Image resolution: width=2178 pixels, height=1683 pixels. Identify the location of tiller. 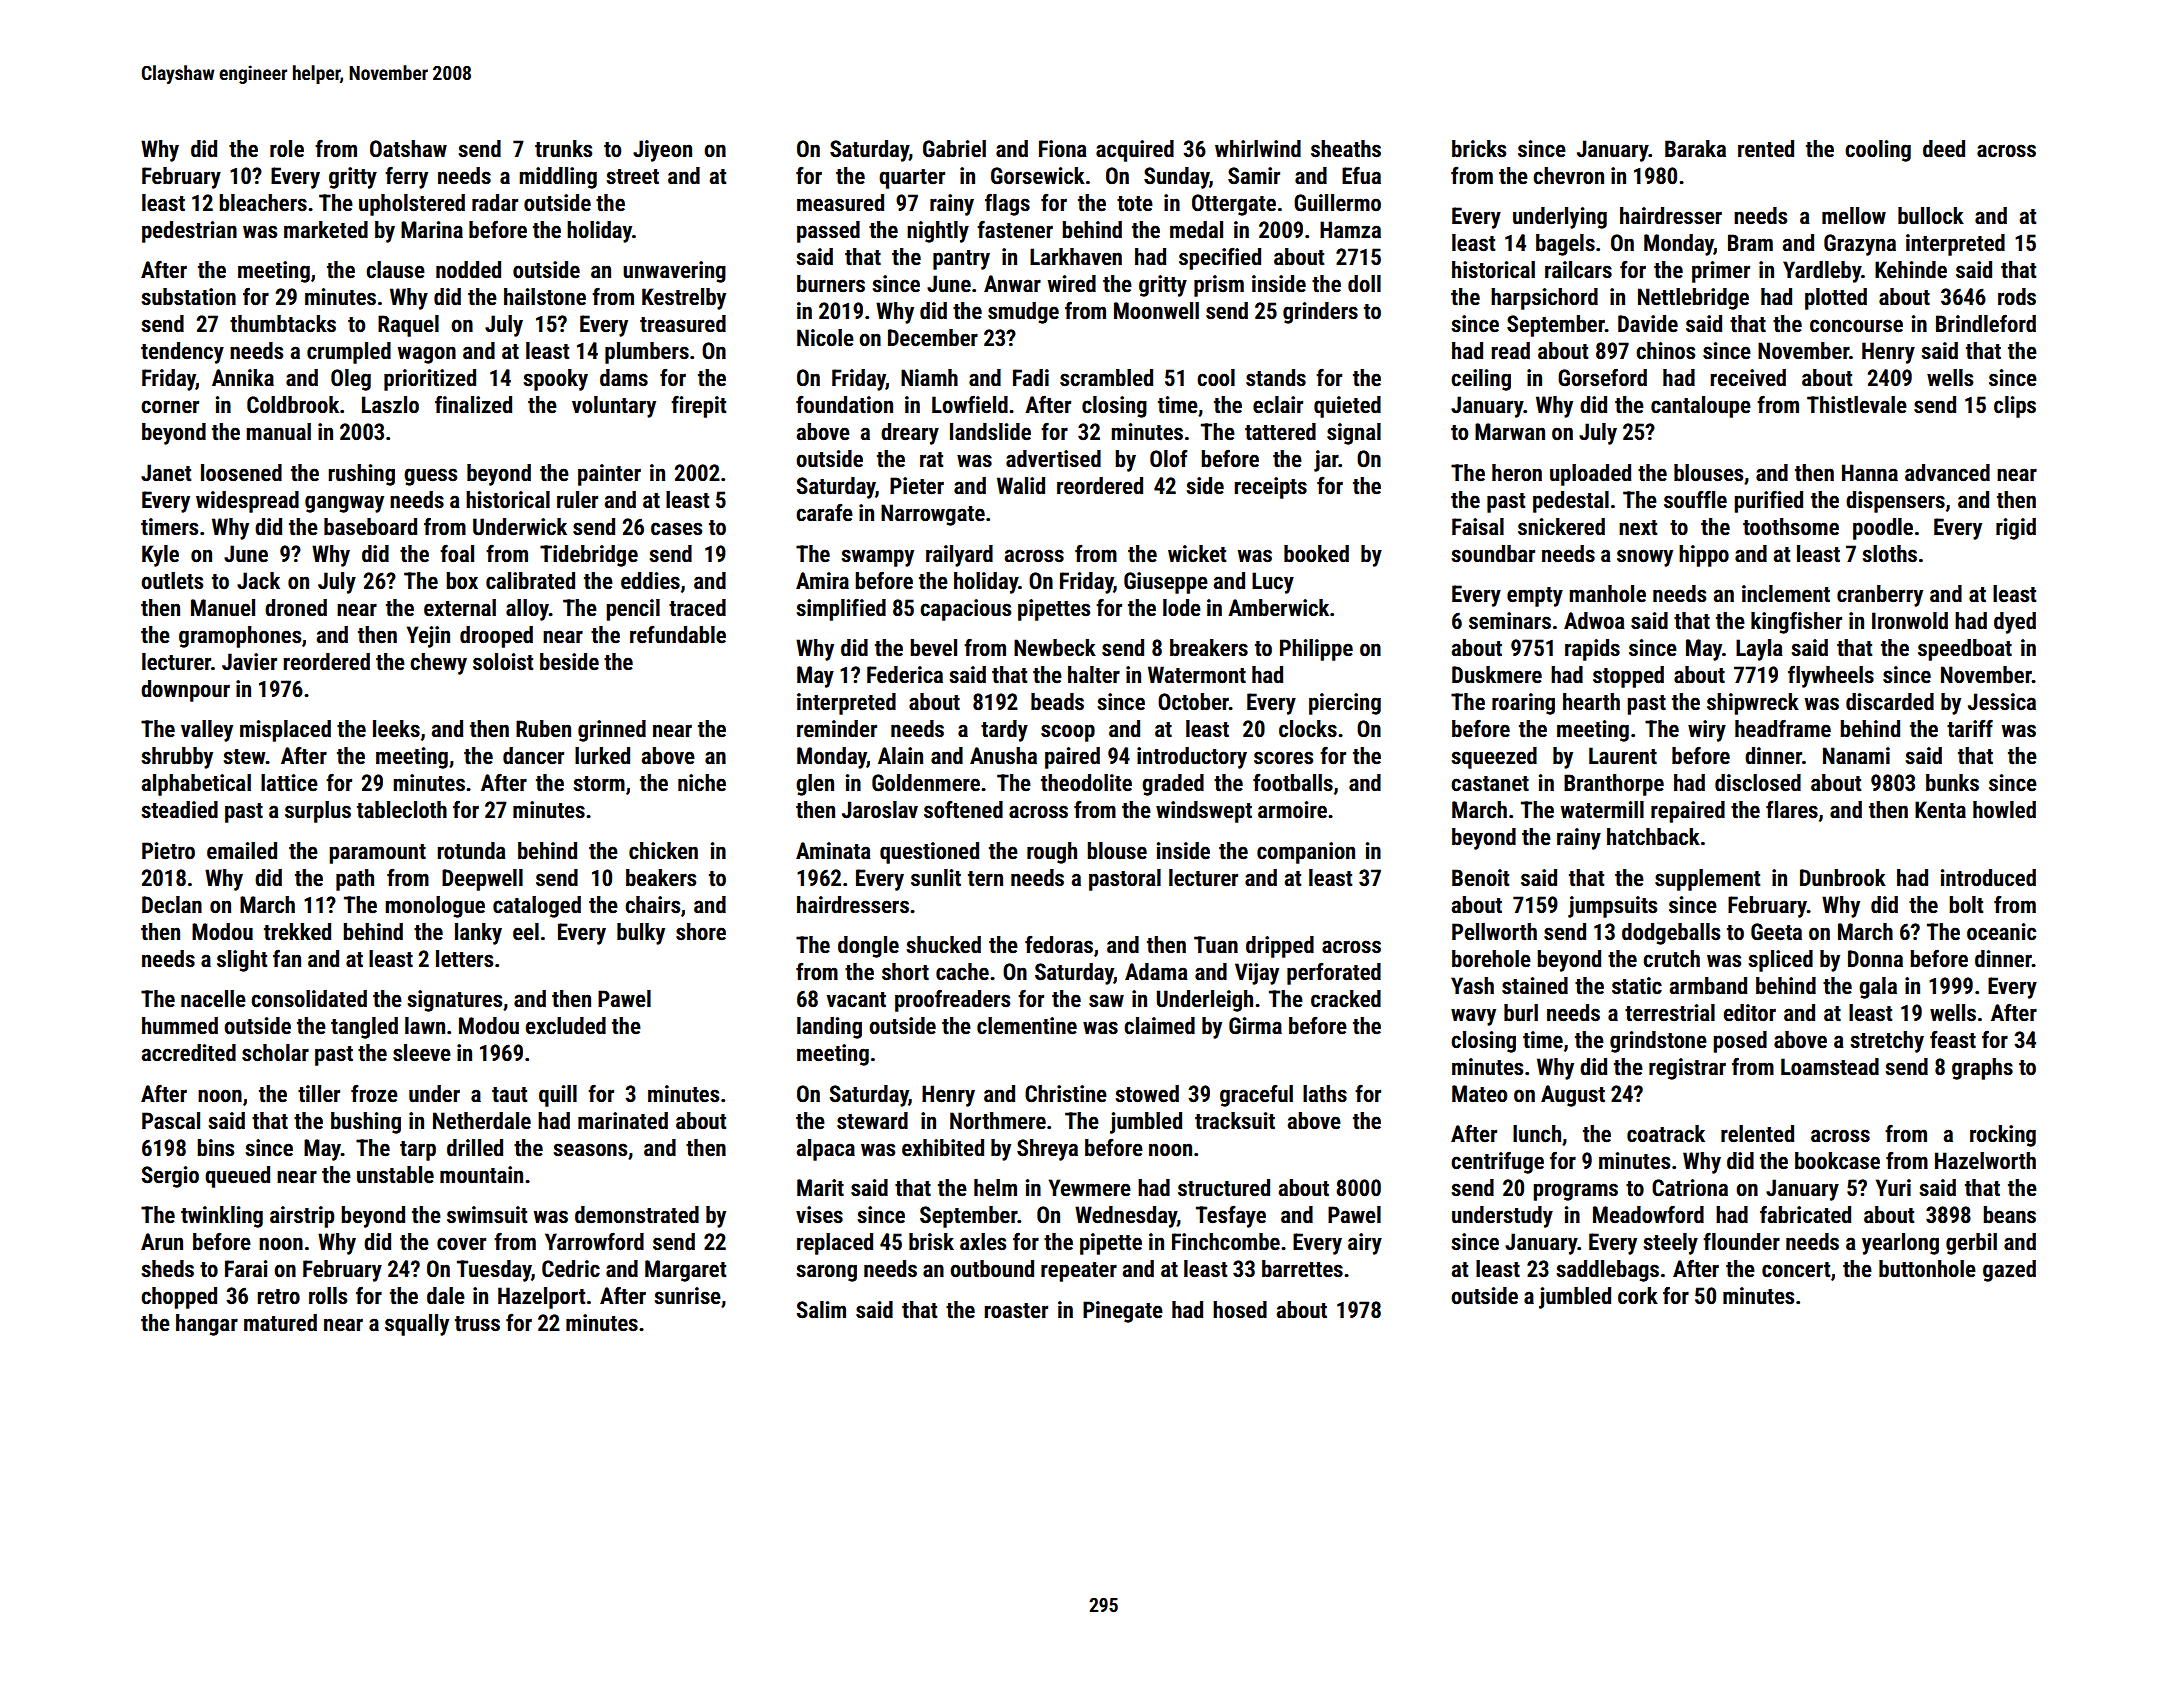
(319, 1094).
